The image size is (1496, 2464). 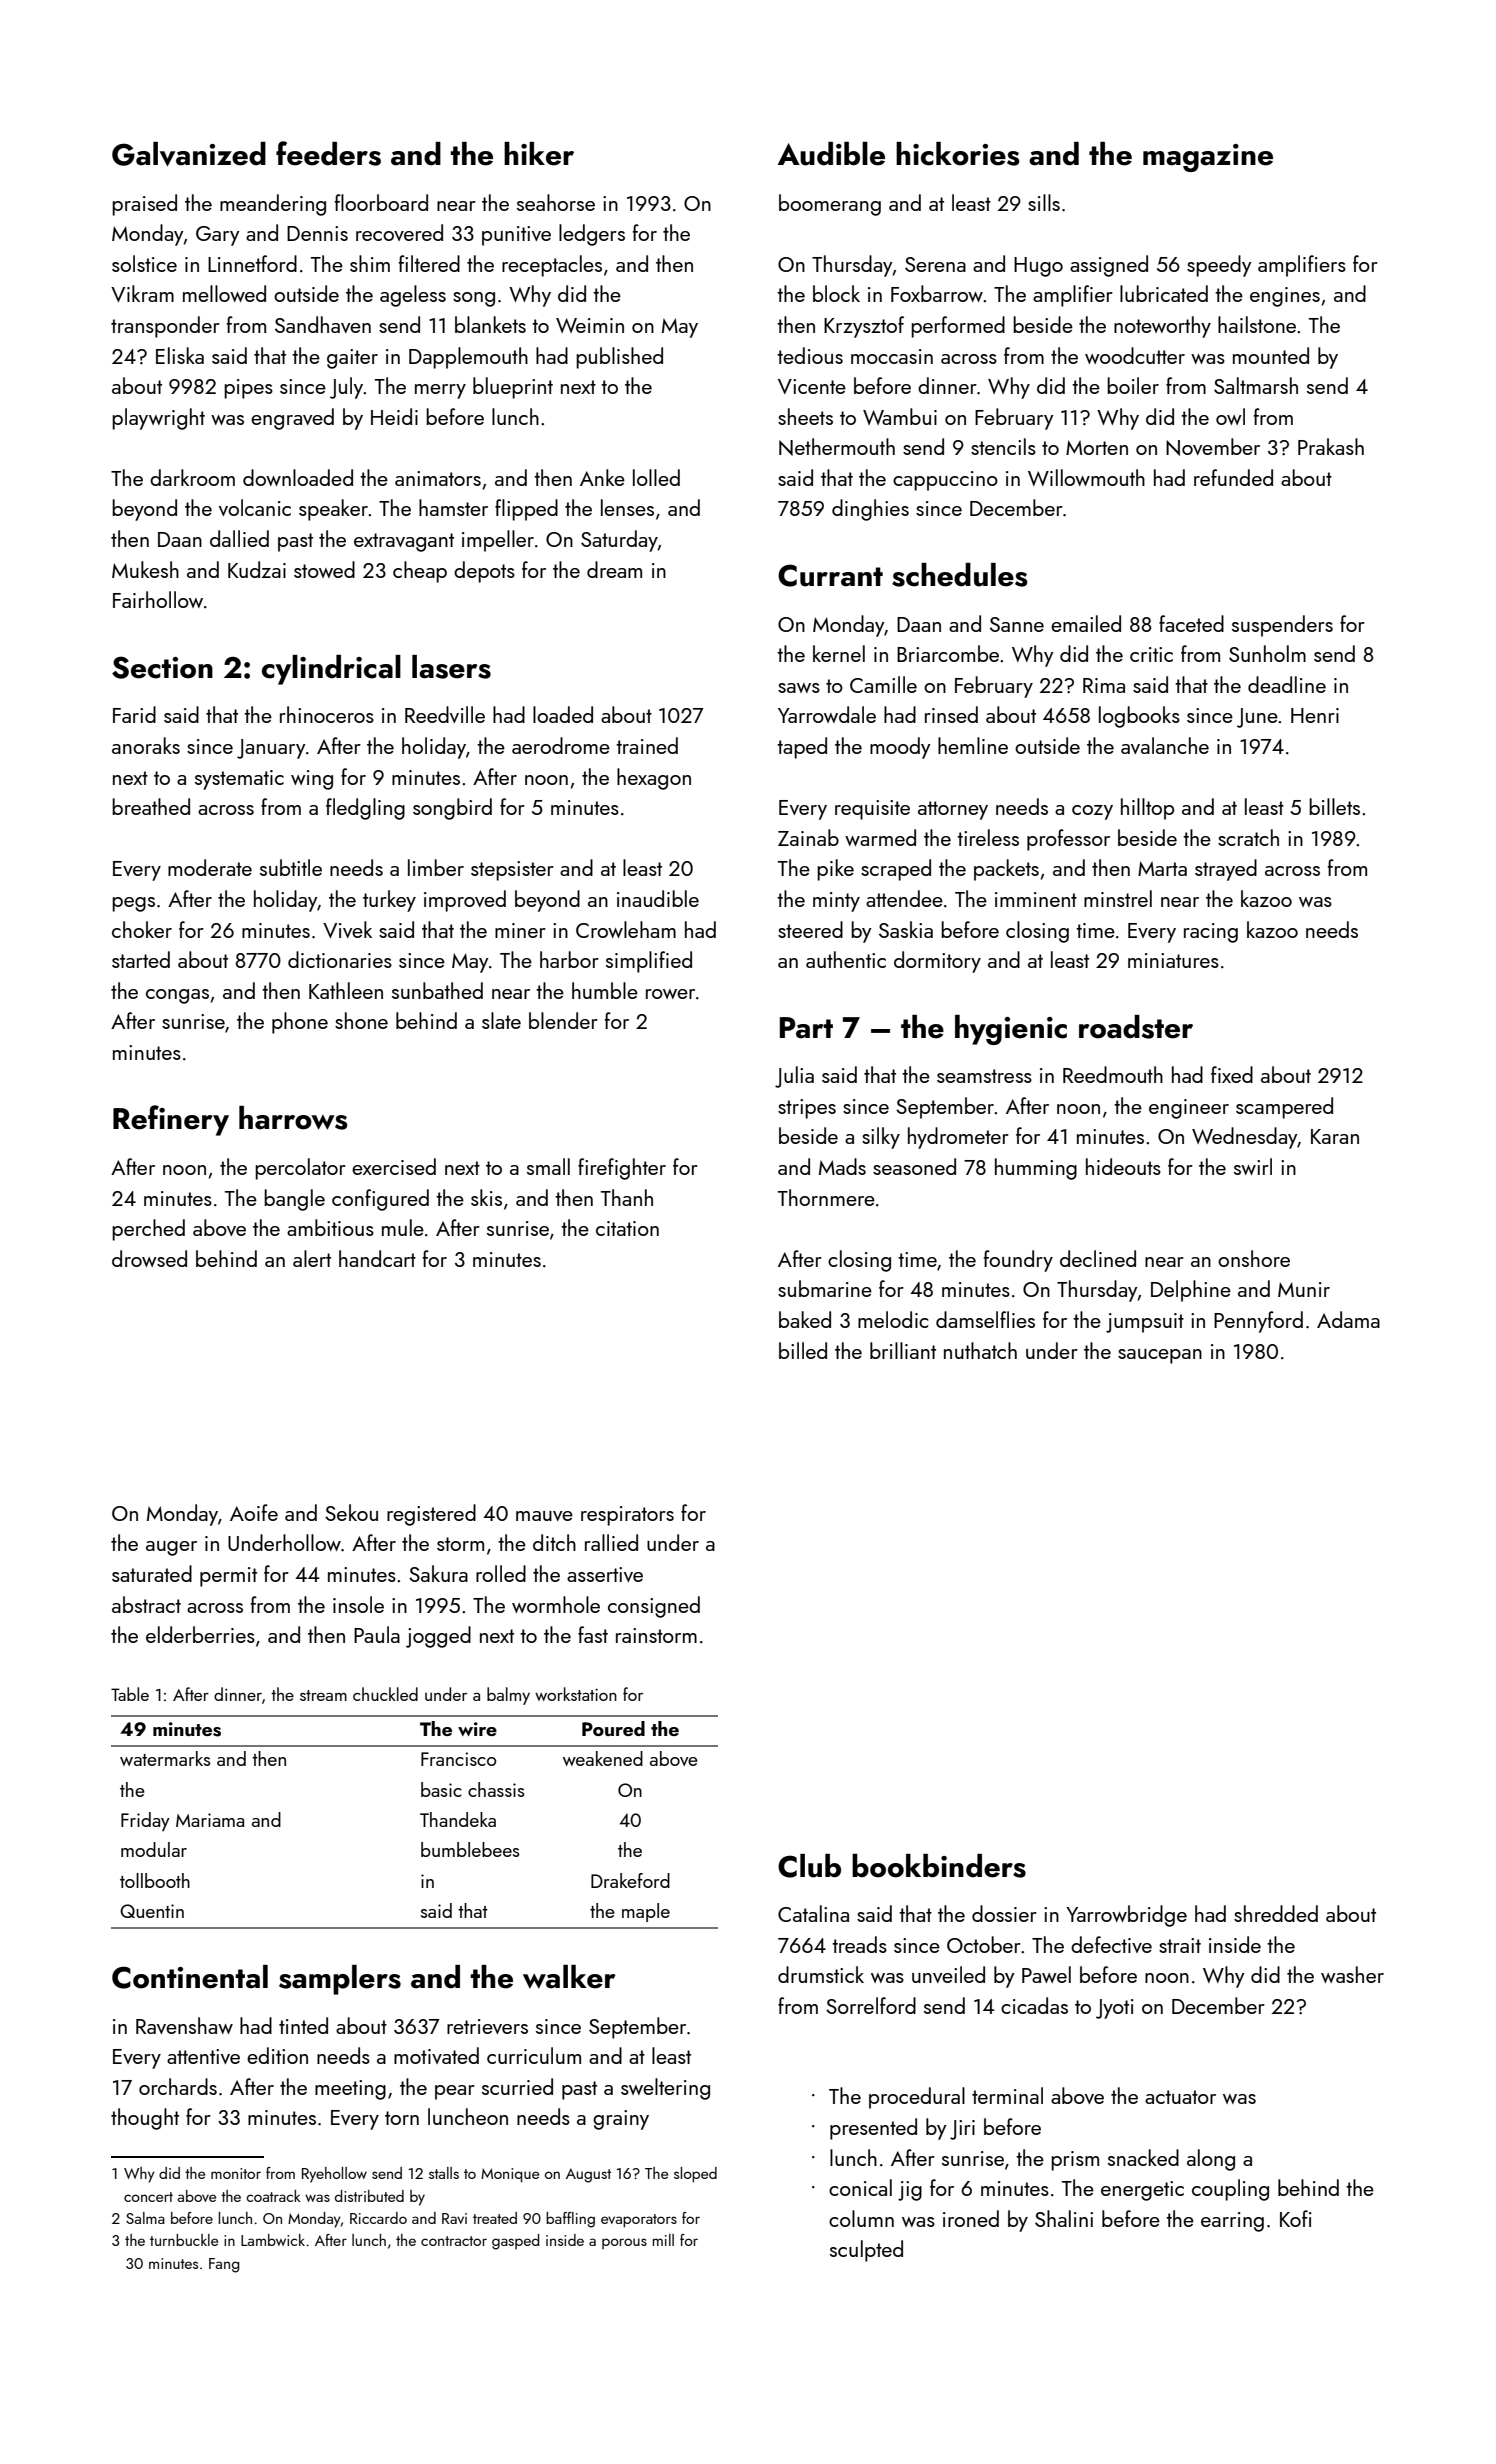 I want to click on hickories, so click(x=958, y=154).
